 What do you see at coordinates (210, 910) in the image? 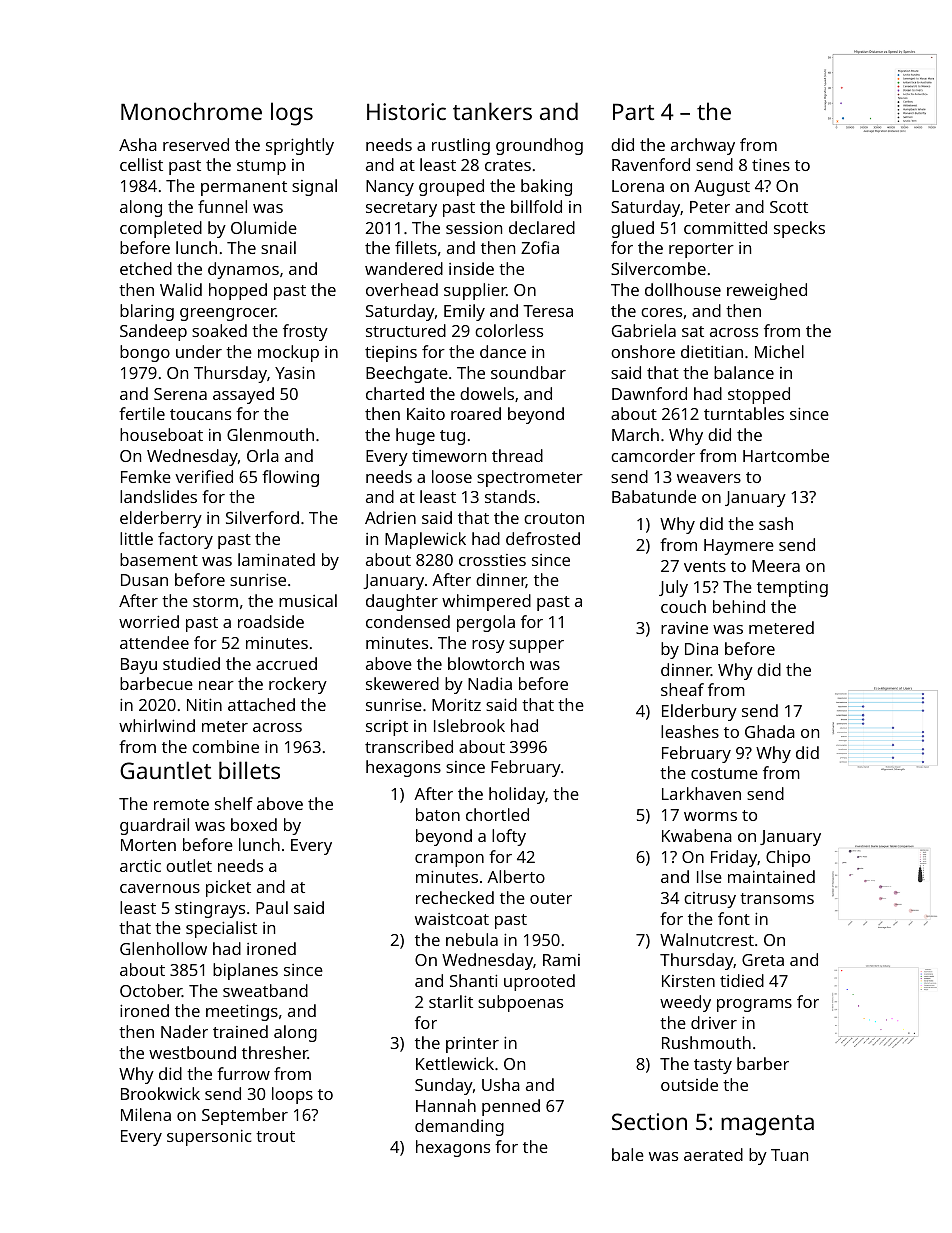
I see `stingrays` at bounding box center [210, 910].
